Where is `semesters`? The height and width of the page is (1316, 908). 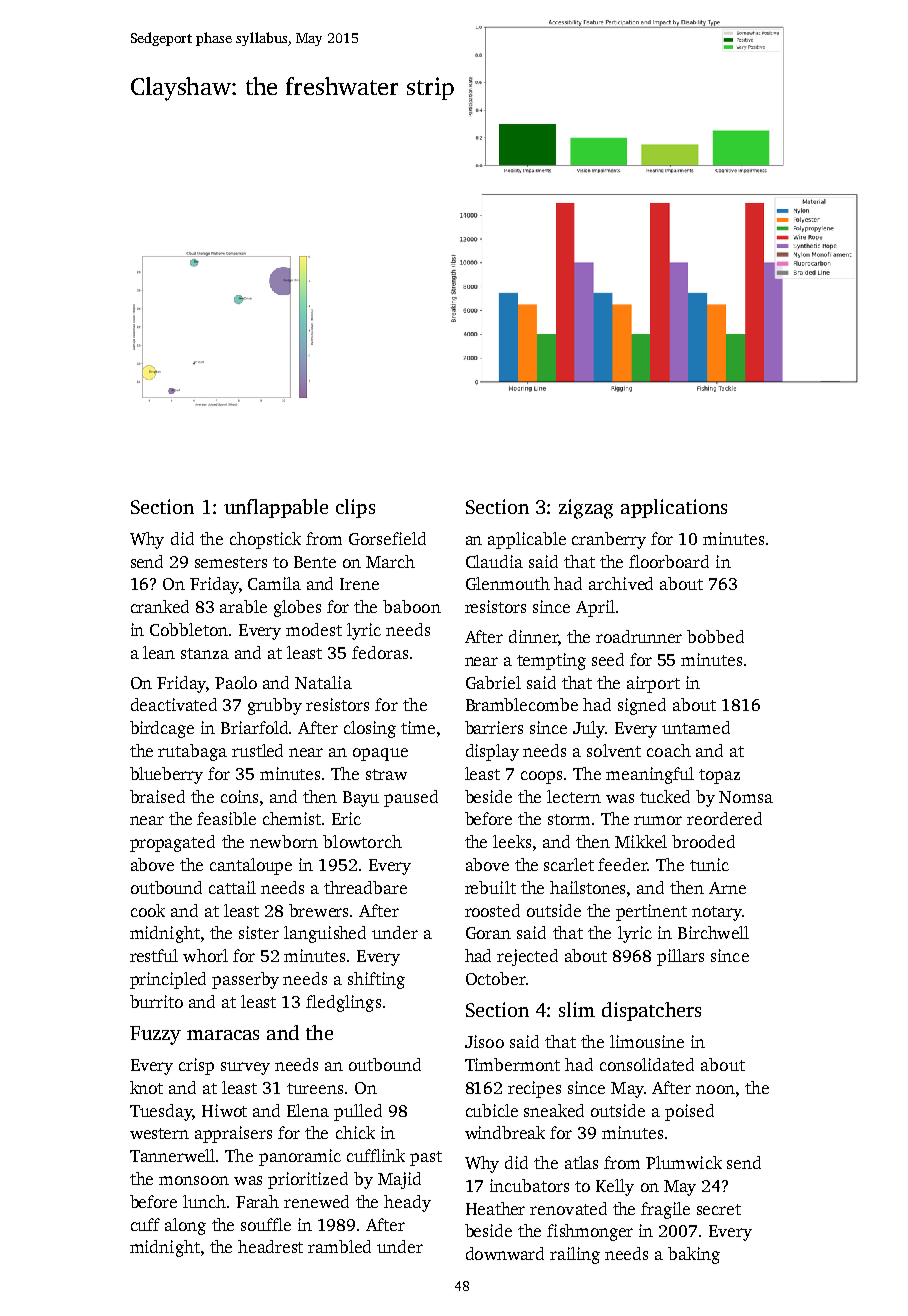 semesters is located at coordinates (231, 562).
